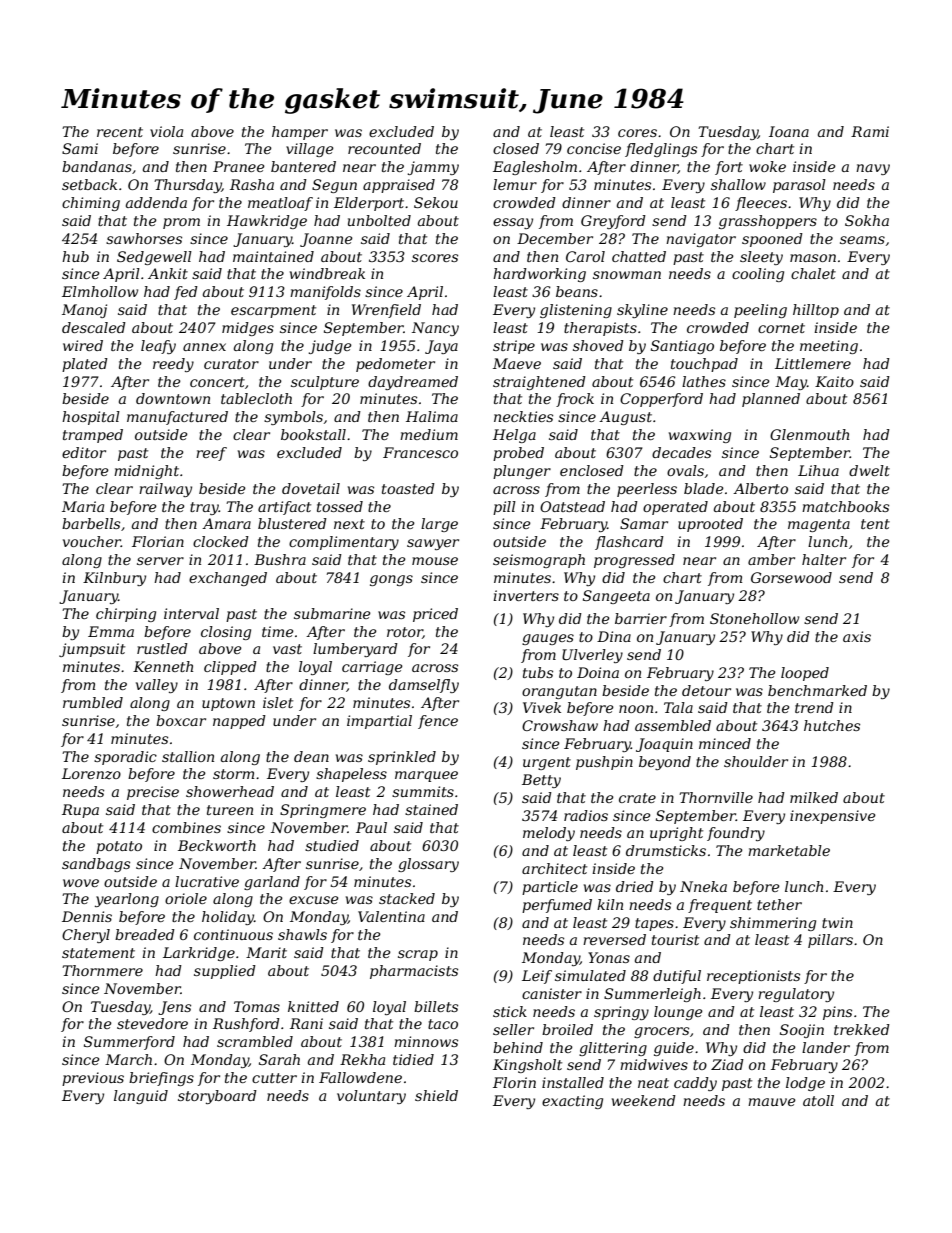  What do you see at coordinates (818, 470) in the screenshot?
I see `Lihua` at bounding box center [818, 470].
